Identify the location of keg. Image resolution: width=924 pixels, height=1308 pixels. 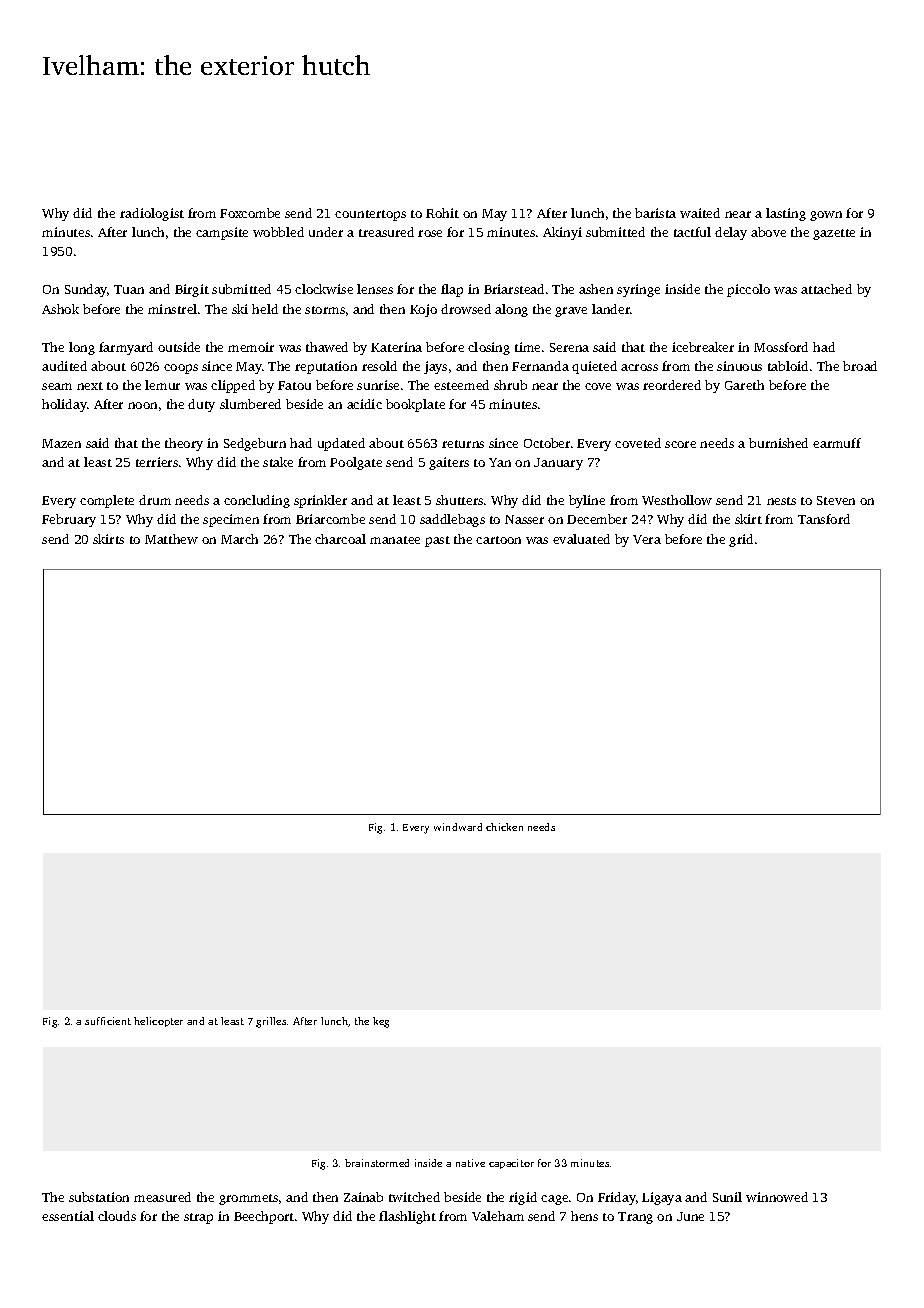
(381, 1022).
